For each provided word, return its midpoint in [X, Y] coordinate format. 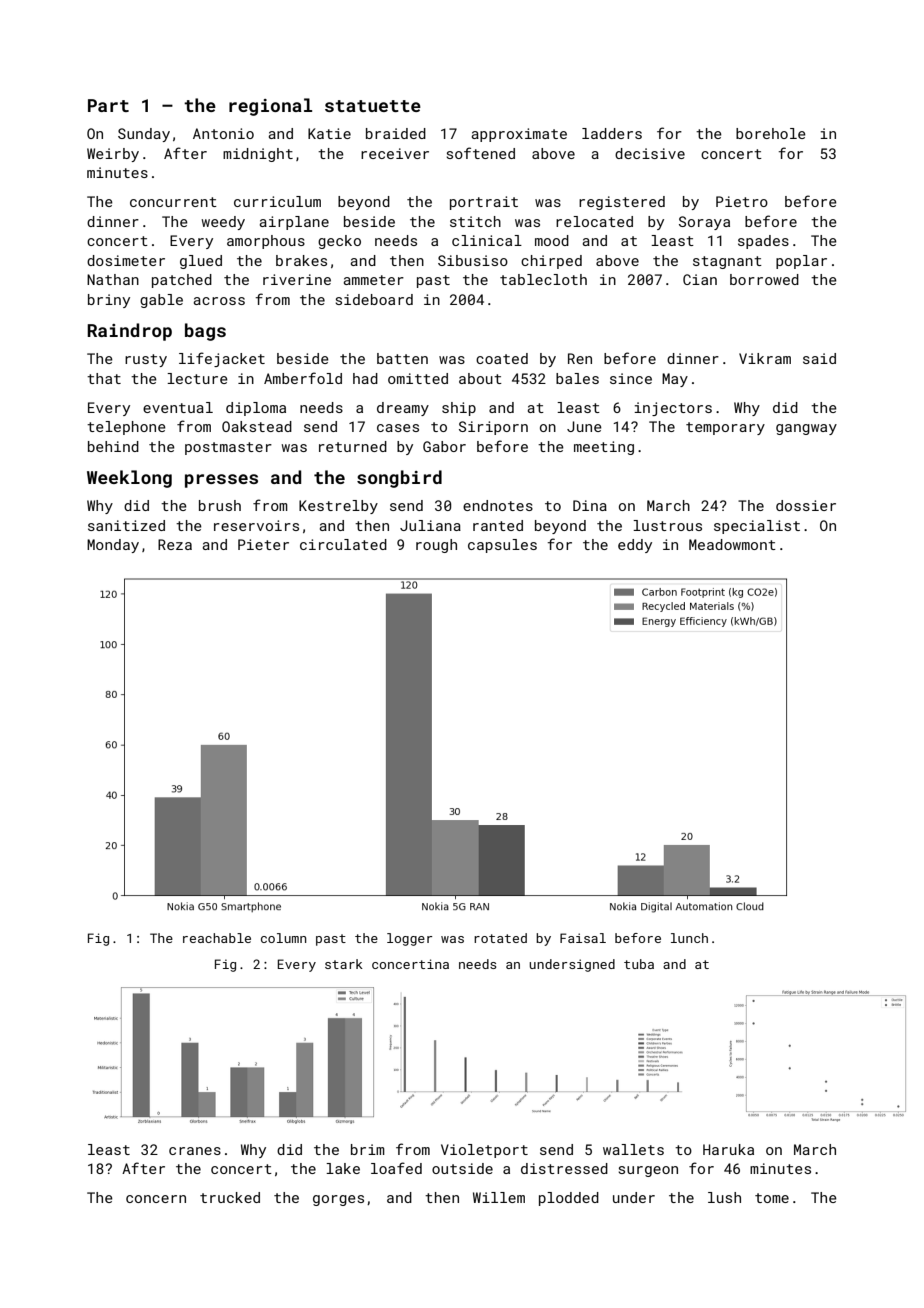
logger [409, 939]
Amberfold [303, 378]
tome [772, 1198]
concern [156, 1199]
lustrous [667, 525]
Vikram [765, 358]
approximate [519, 135]
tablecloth [543, 279]
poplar [801, 262]
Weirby [113, 155]
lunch [689, 938]
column [283, 938]
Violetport [484, 1151]
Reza [175, 544]
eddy [635, 546]
